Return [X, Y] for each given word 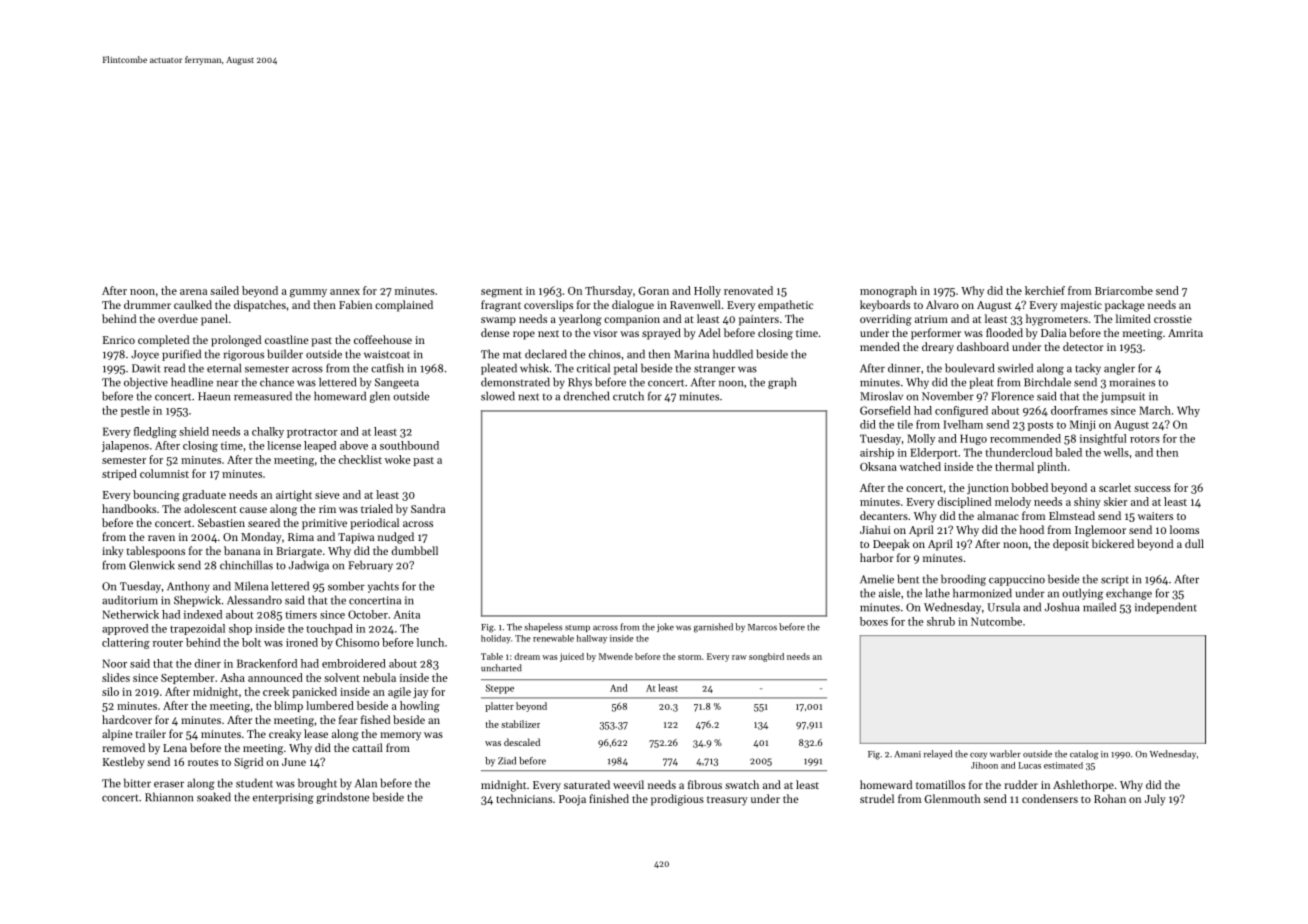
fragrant [501, 306]
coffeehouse [383, 339]
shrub [941, 621]
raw [739, 657]
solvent [342, 677]
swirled [1015, 368]
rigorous [244, 355]
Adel [709, 332]
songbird [766, 657]
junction [988, 489]
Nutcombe [996, 621]
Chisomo [357, 642]
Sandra [428, 508]
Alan [366, 783]
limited [1133, 318]
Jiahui [875, 529]
